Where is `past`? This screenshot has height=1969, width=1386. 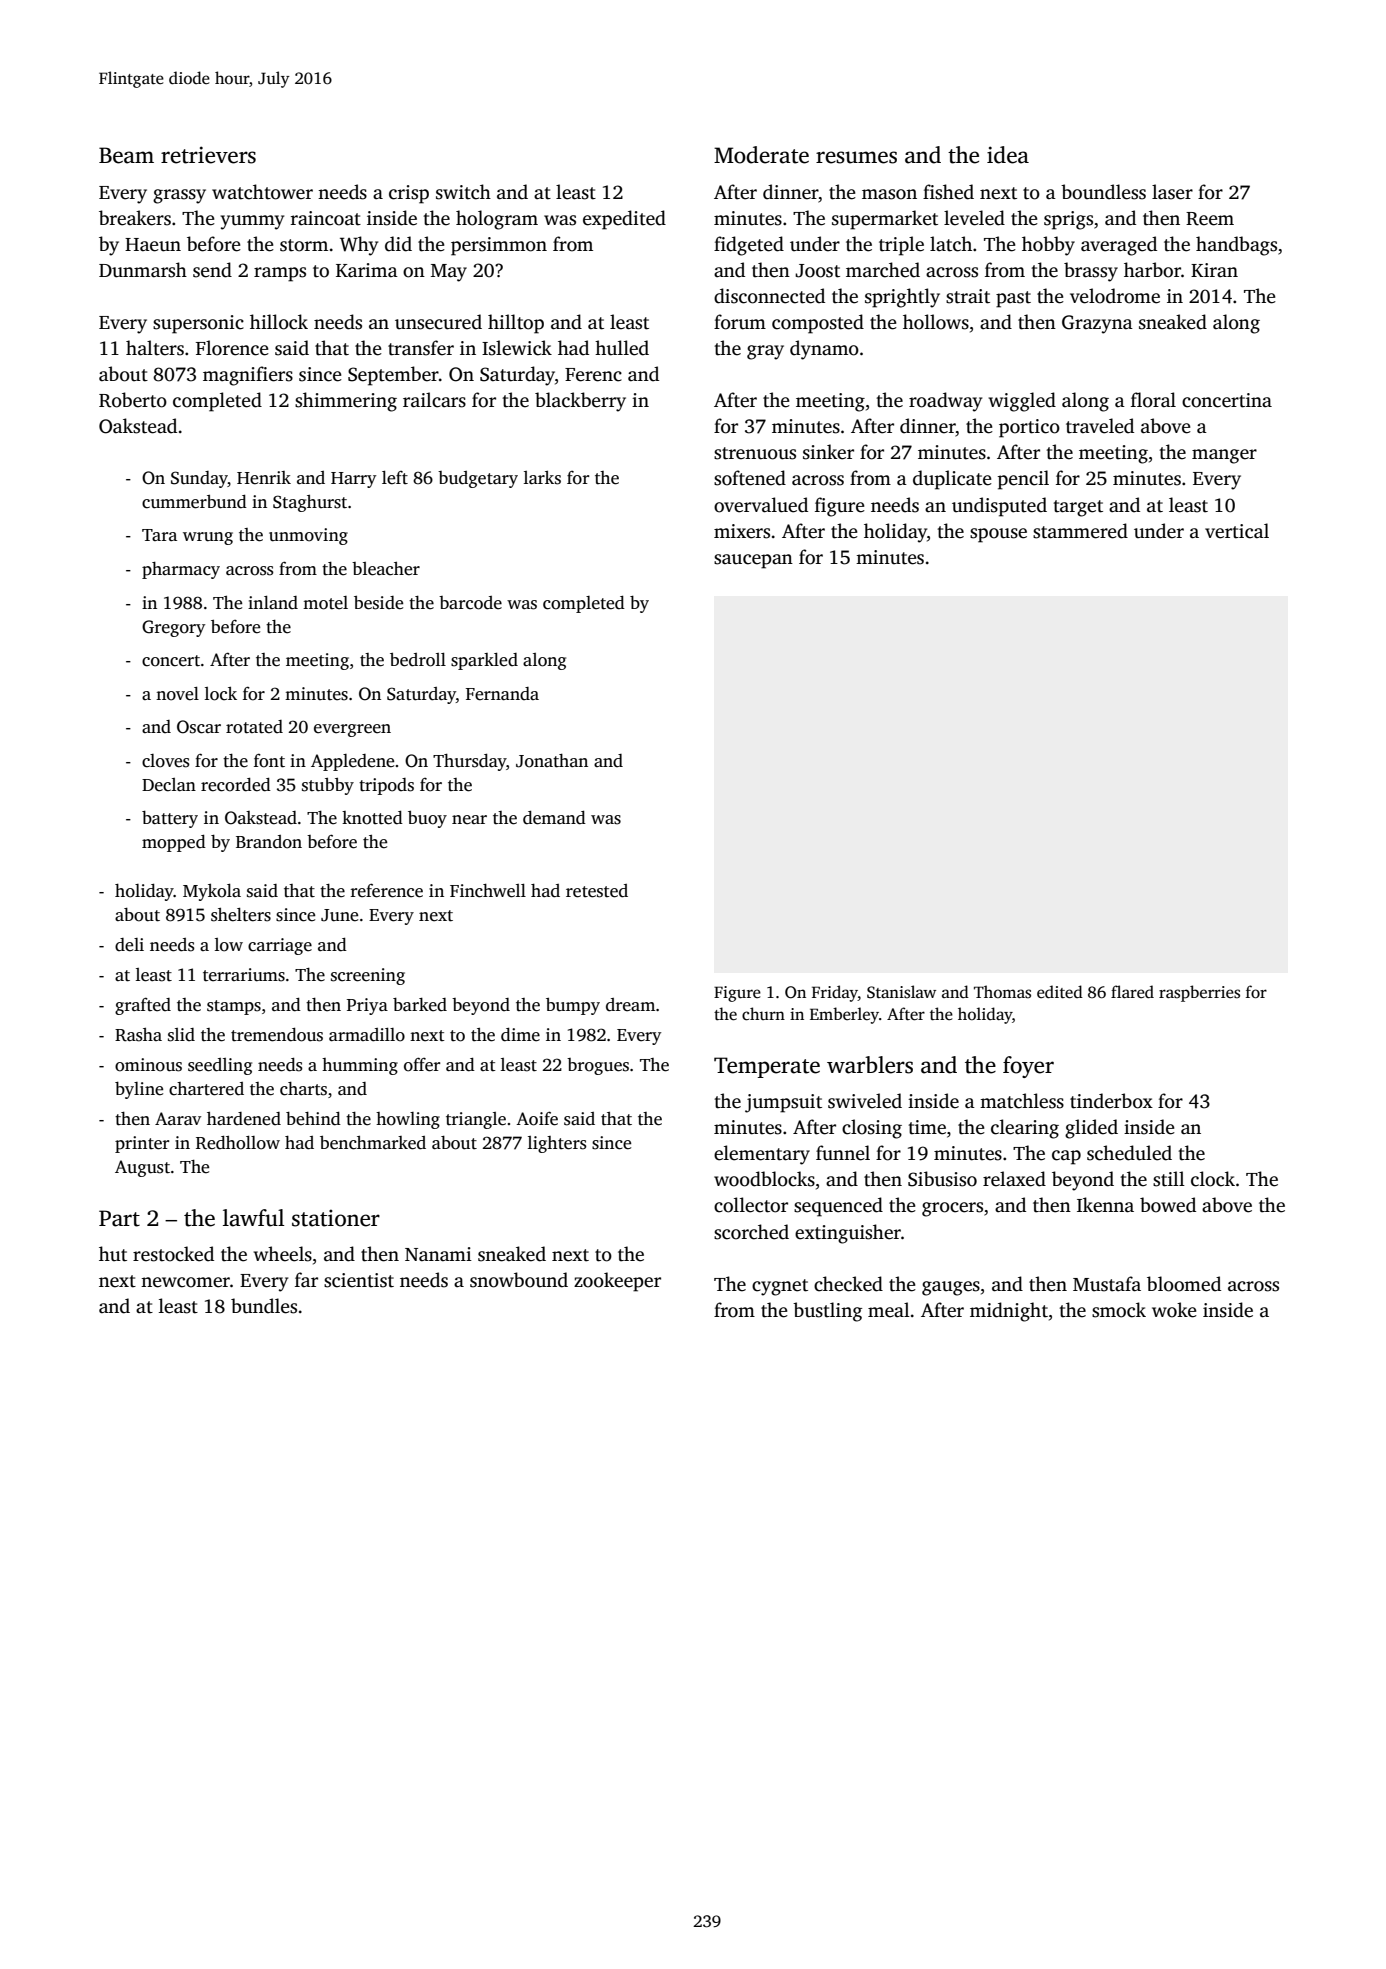
past is located at coordinates (1013, 299).
